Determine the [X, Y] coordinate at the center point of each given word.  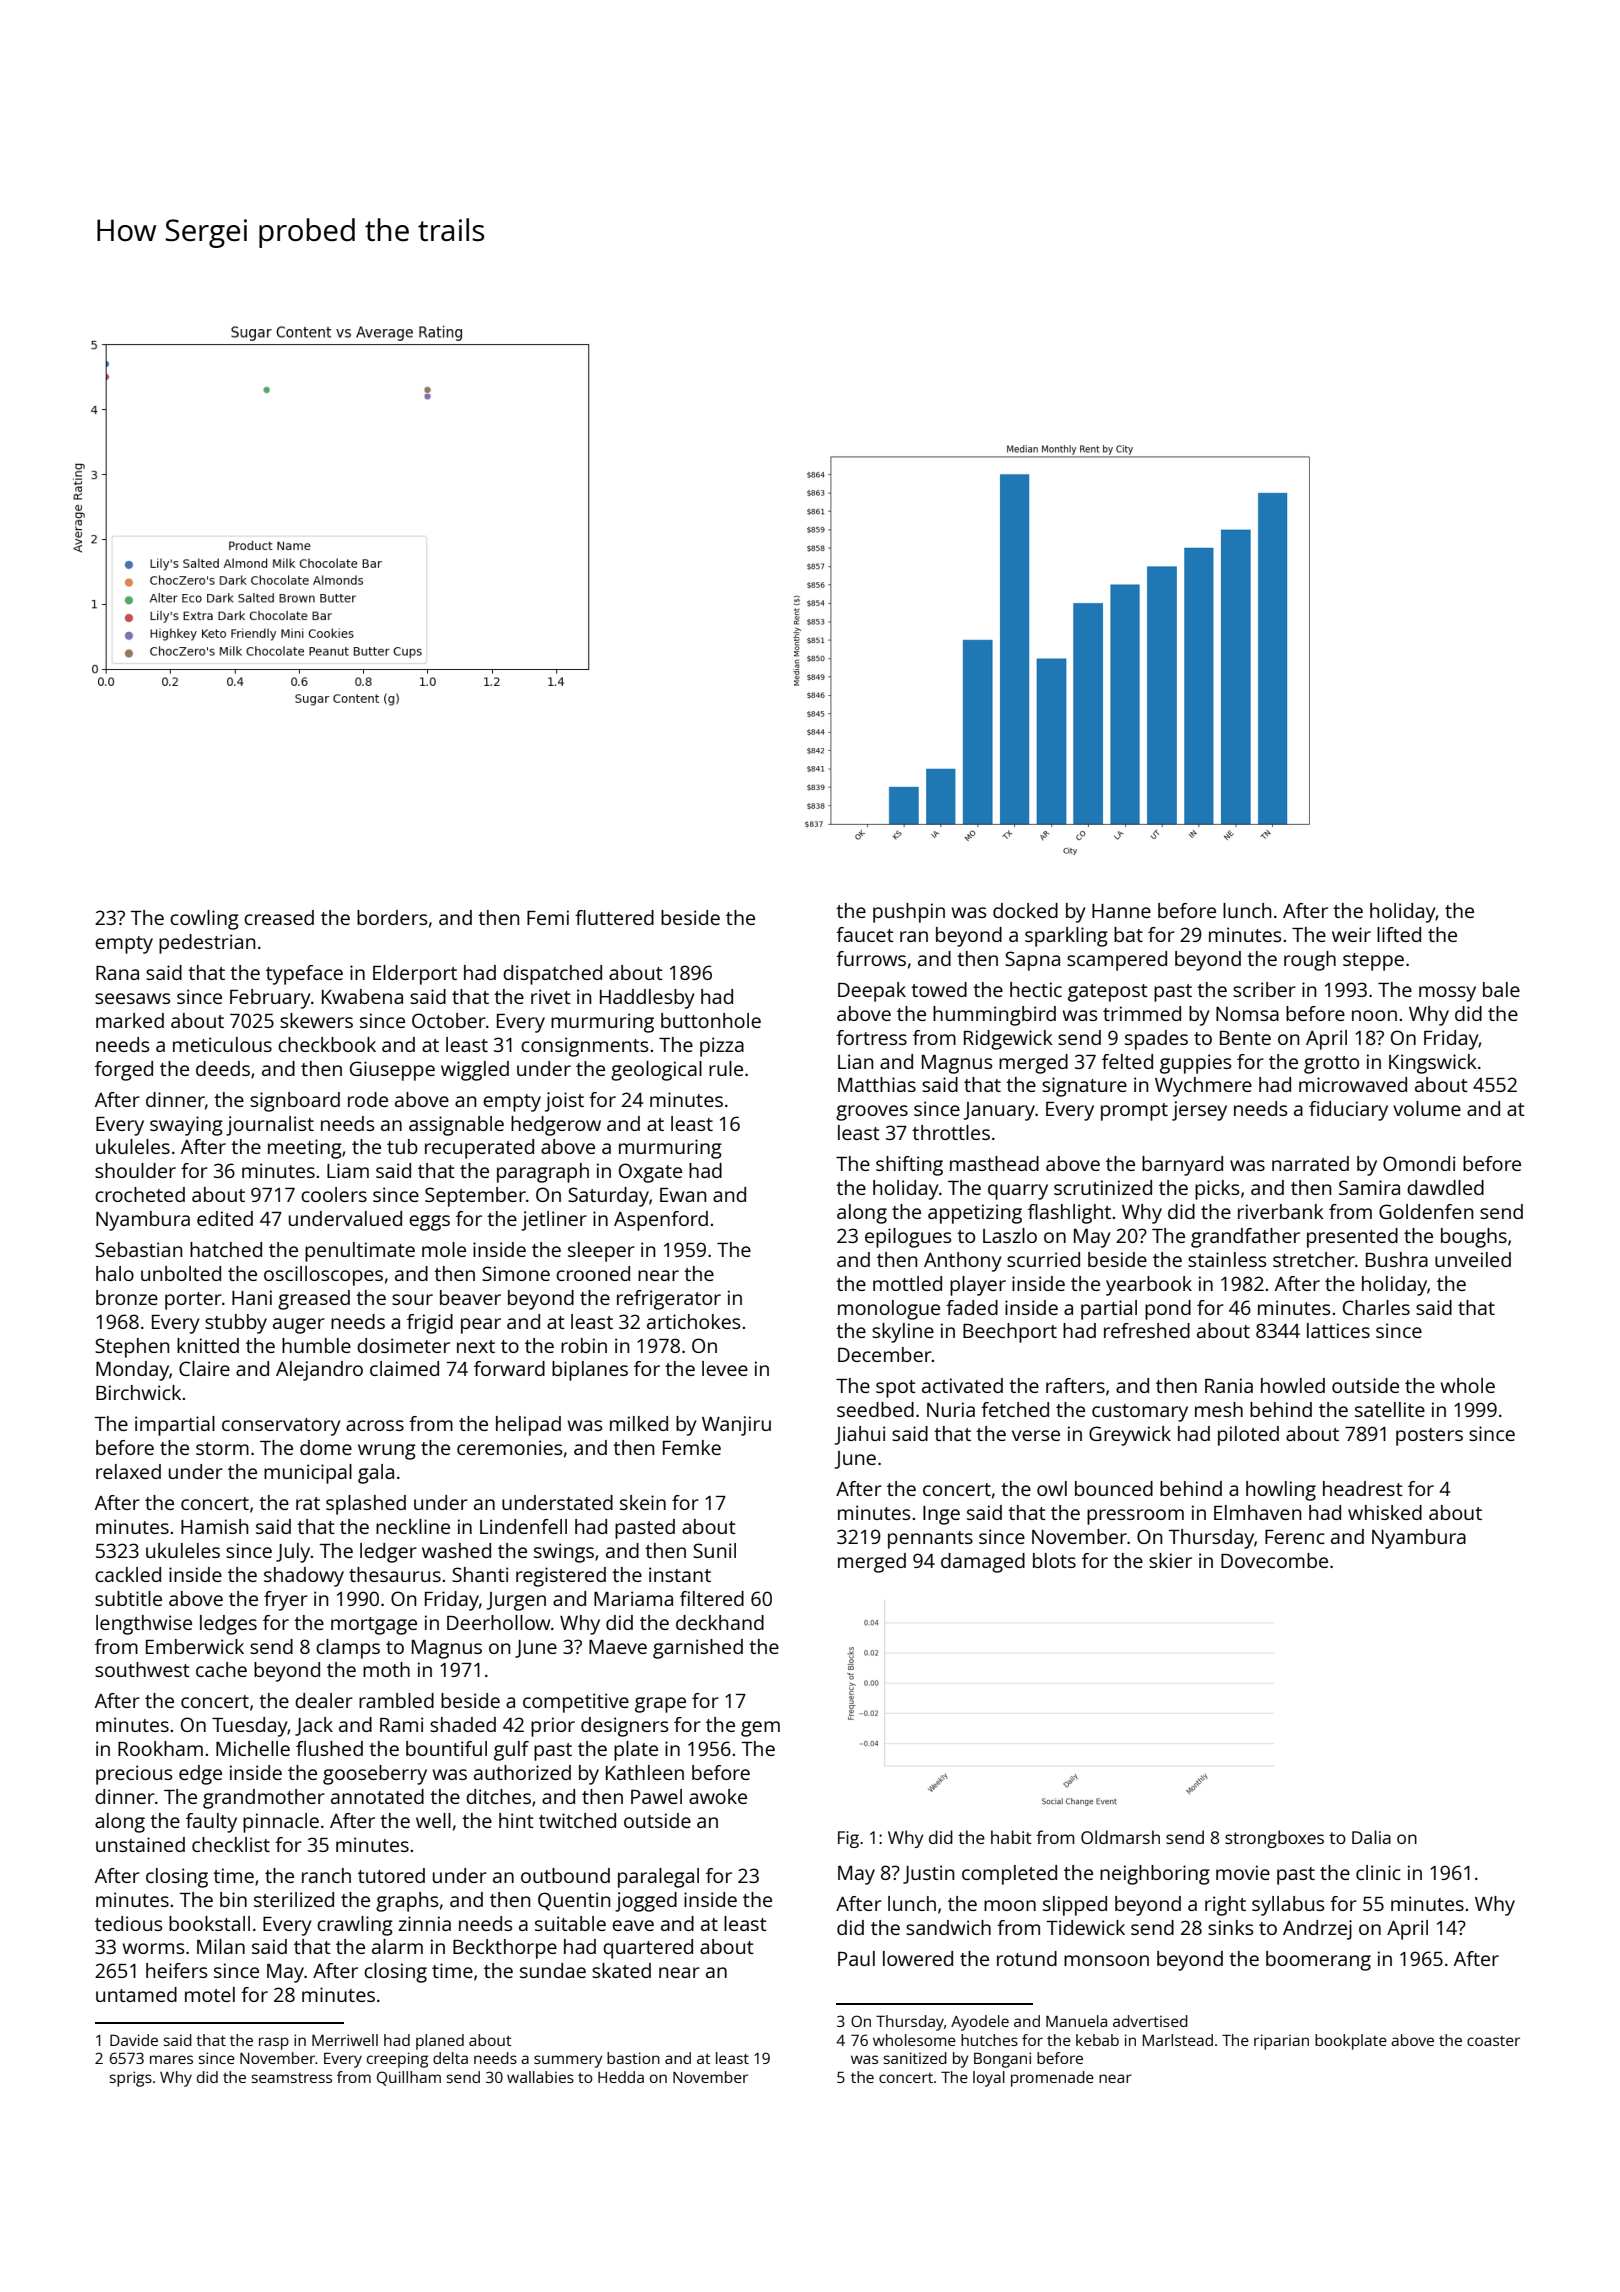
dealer [324, 1700]
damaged [983, 1563]
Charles [1376, 1307]
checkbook [327, 1044]
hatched [226, 1249]
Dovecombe [1274, 1560]
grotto [1331, 1065]
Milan [221, 1946]
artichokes [693, 1321]
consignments [584, 1047]
